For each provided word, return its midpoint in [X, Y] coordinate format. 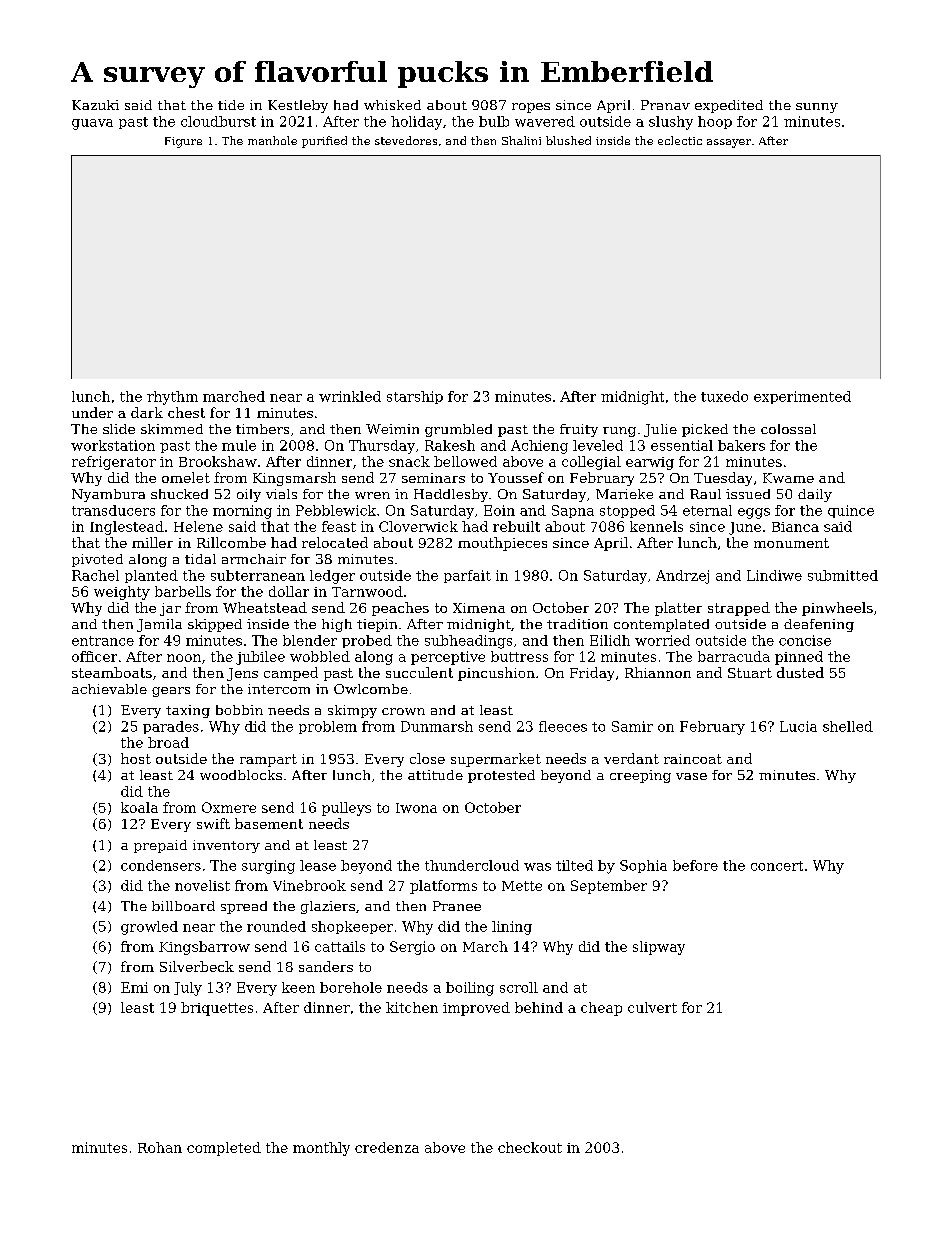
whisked [392, 105]
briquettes [217, 1009]
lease [318, 865]
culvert [652, 1007]
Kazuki [95, 105]
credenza [387, 1147]
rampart [268, 760]
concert [777, 866]
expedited [729, 106]
